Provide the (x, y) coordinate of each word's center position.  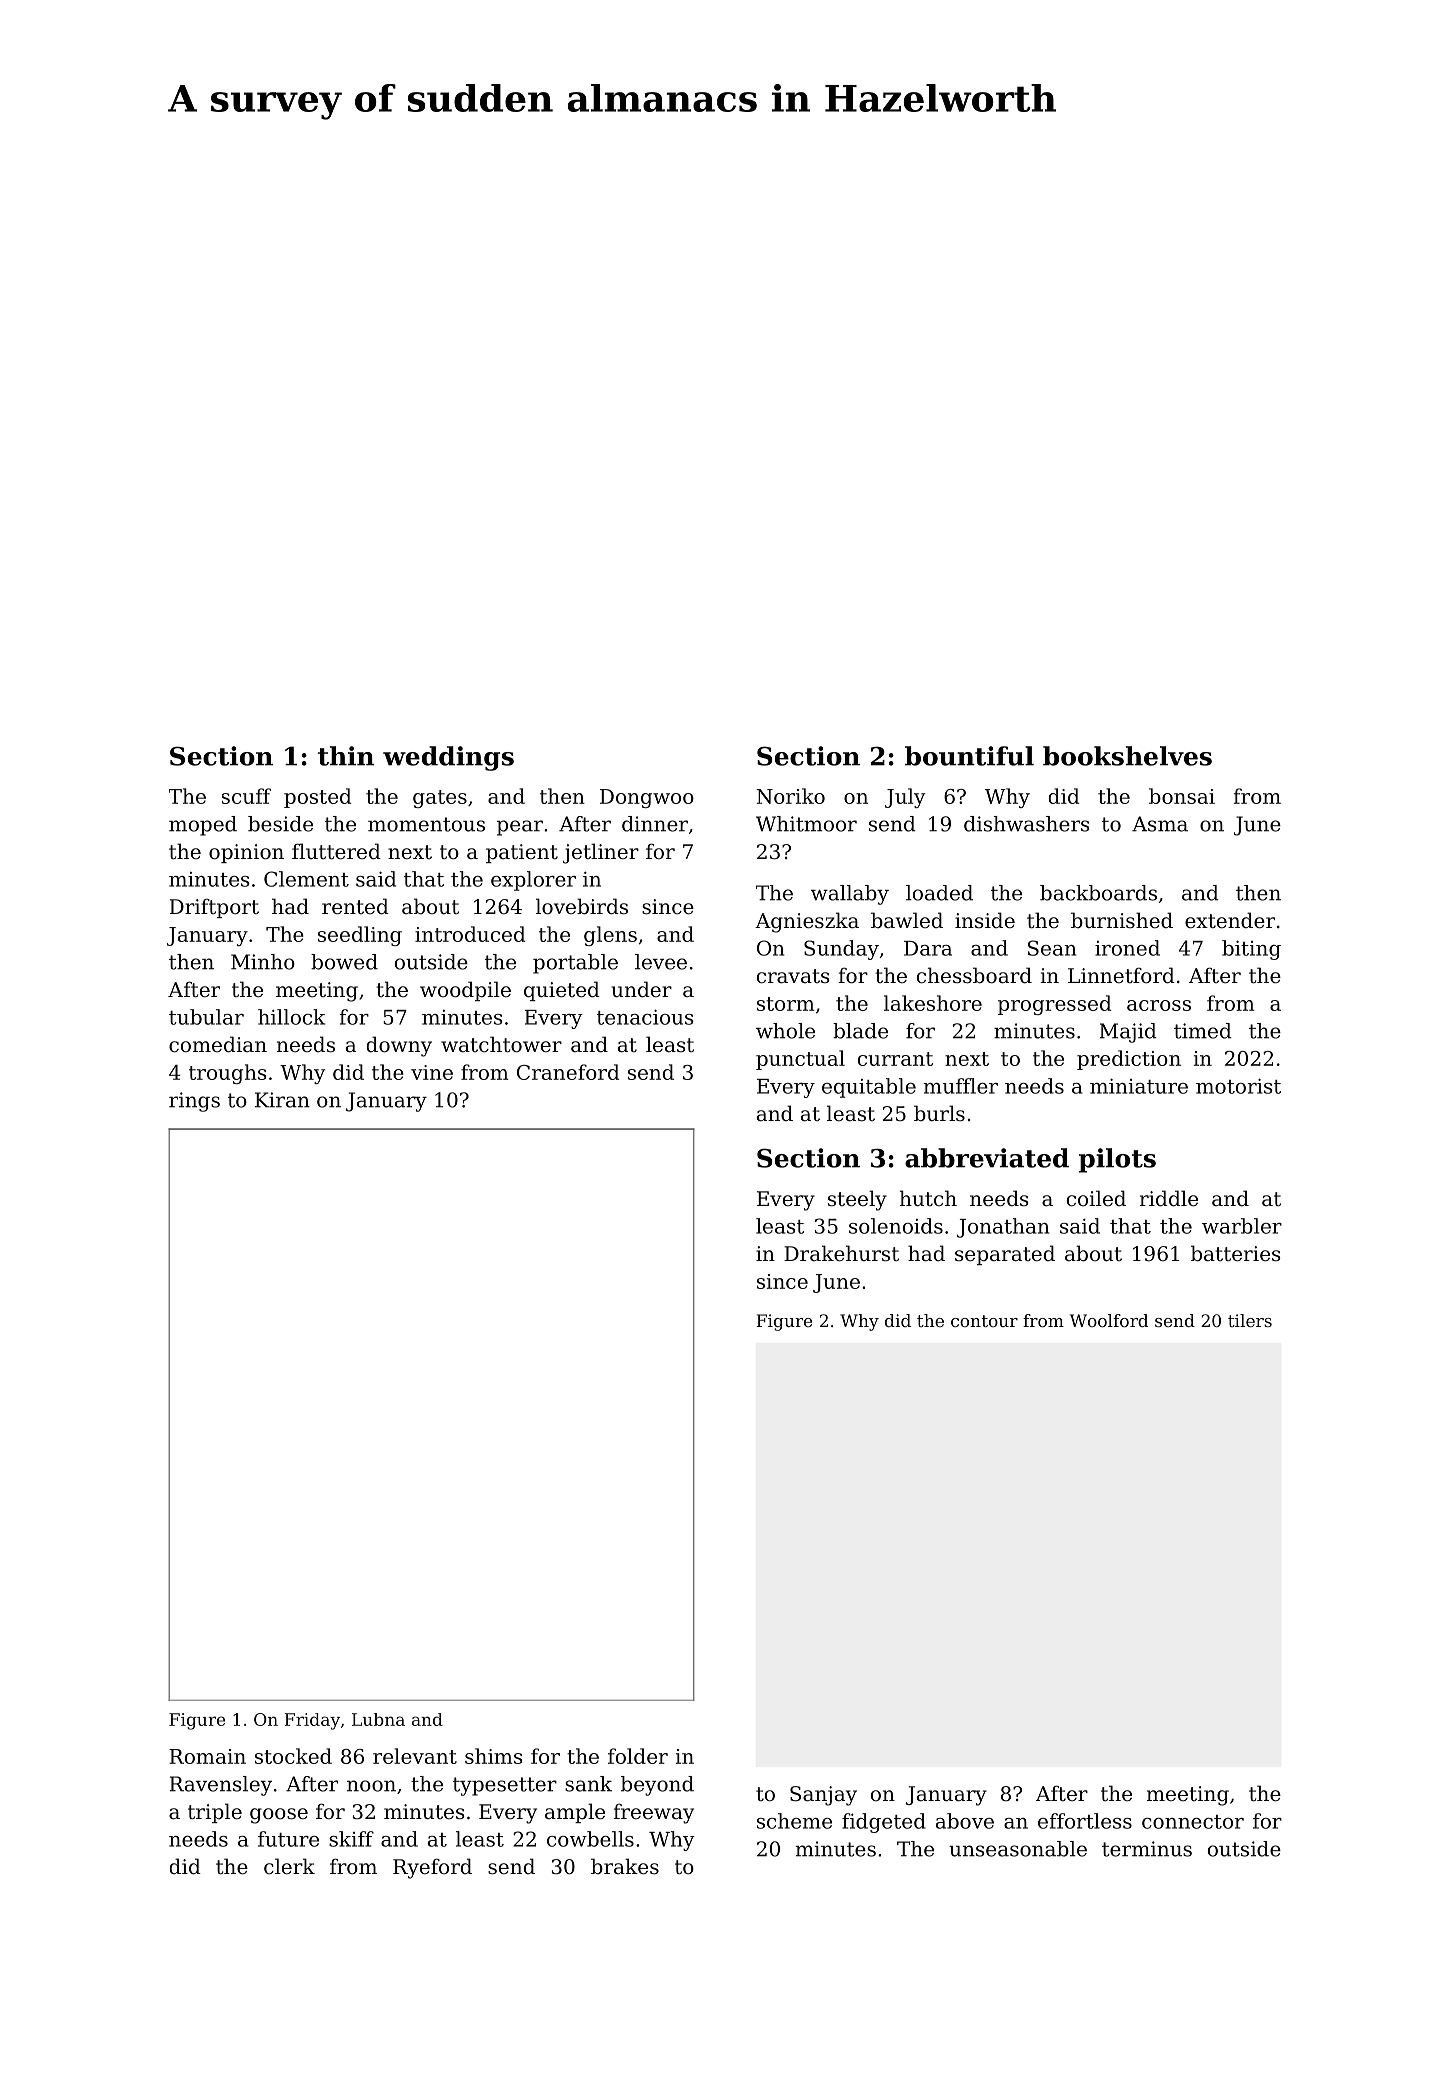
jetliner (601, 853)
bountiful (969, 756)
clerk (289, 1866)
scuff (246, 796)
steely (857, 1200)
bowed (344, 962)
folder (638, 1756)
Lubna (378, 1719)
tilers (1250, 1320)
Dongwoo (647, 798)
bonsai (1182, 796)
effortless (1085, 1821)
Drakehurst (841, 1253)
